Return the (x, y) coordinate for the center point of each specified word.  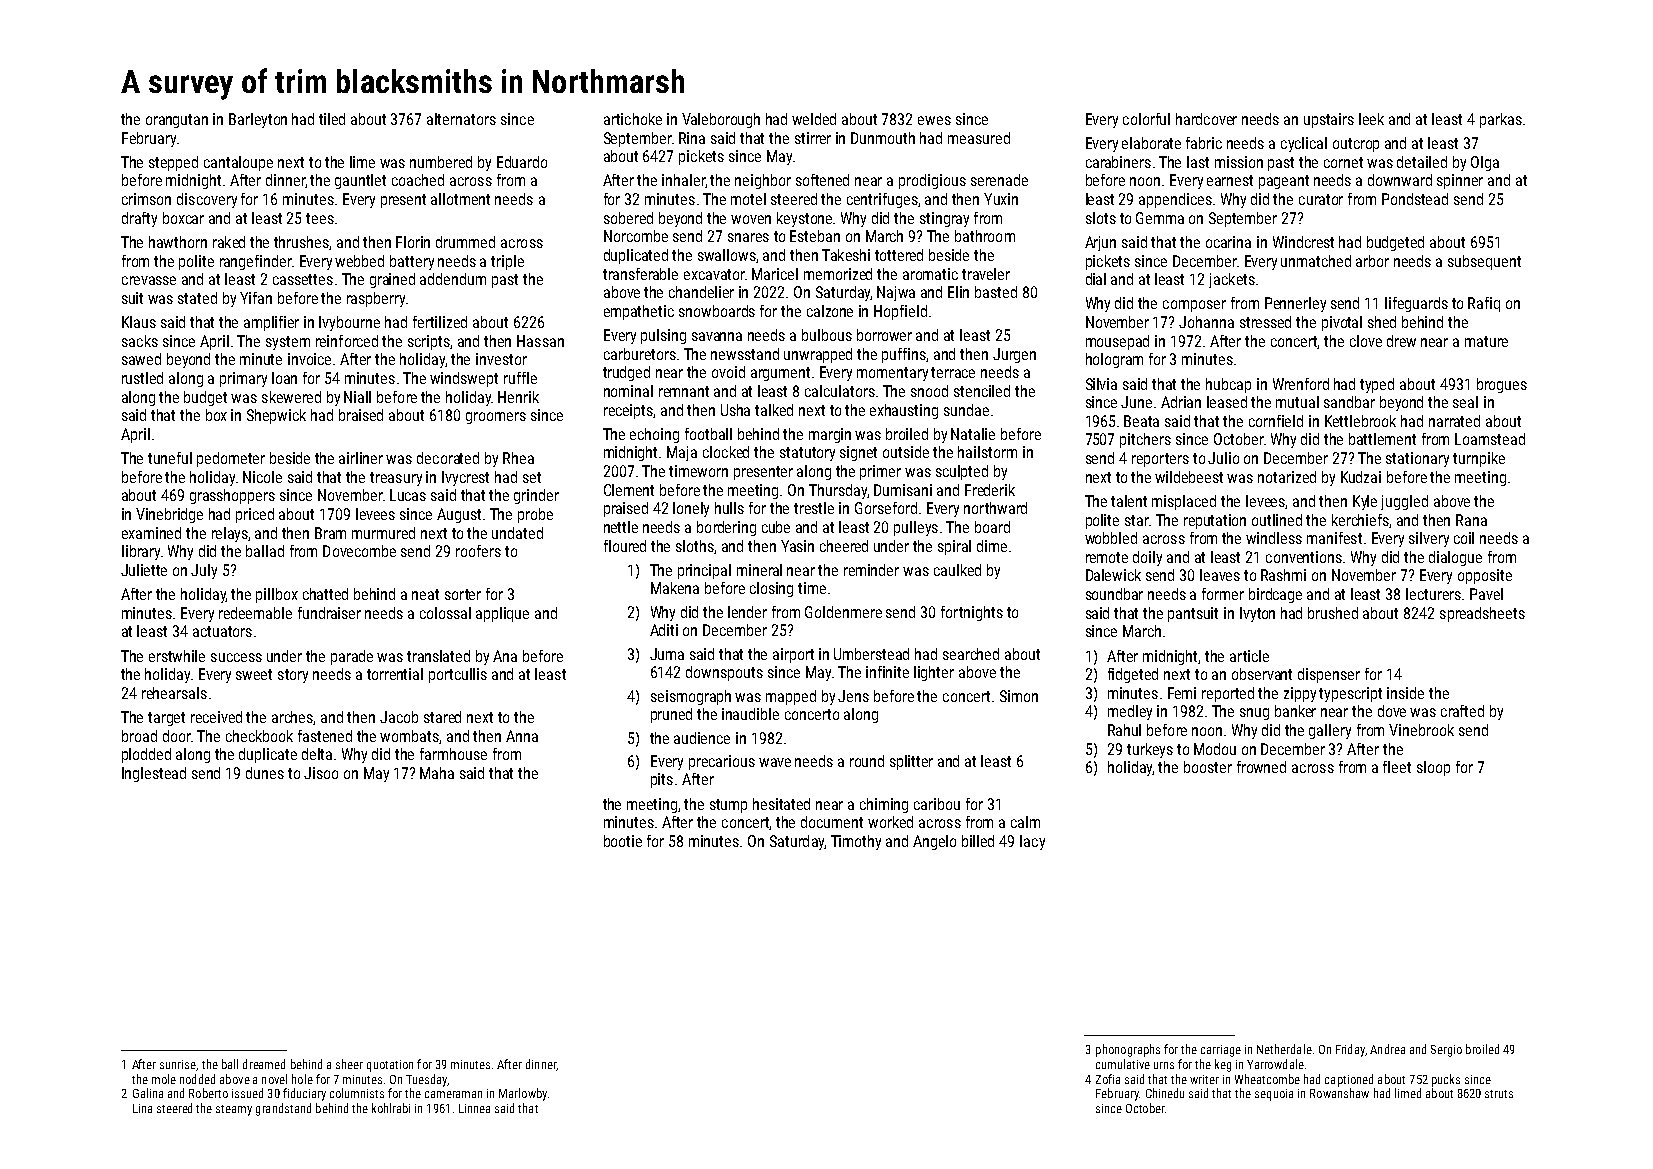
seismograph (691, 697)
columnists (357, 1093)
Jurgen (1014, 355)
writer (1204, 1079)
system (288, 343)
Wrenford (1301, 384)
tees (320, 218)
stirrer (813, 138)
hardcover (1206, 119)
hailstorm (987, 452)
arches (293, 718)
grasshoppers (232, 496)
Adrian (1181, 402)
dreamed (264, 1064)
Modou (1215, 749)
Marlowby (523, 1094)
